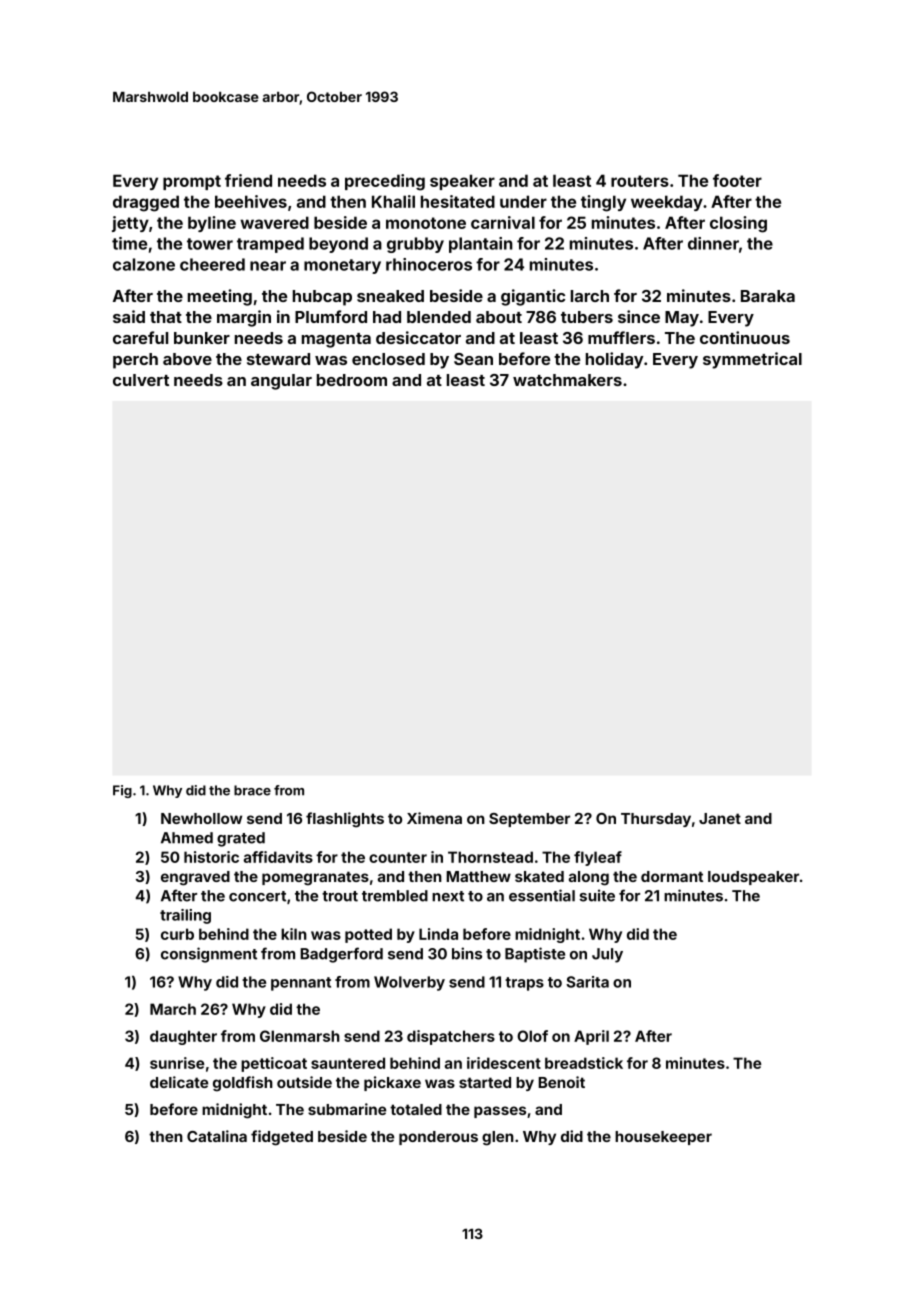 The image size is (924, 1311). Describe the element at coordinates (135, 361) in the image. I see `perch` at that location.
